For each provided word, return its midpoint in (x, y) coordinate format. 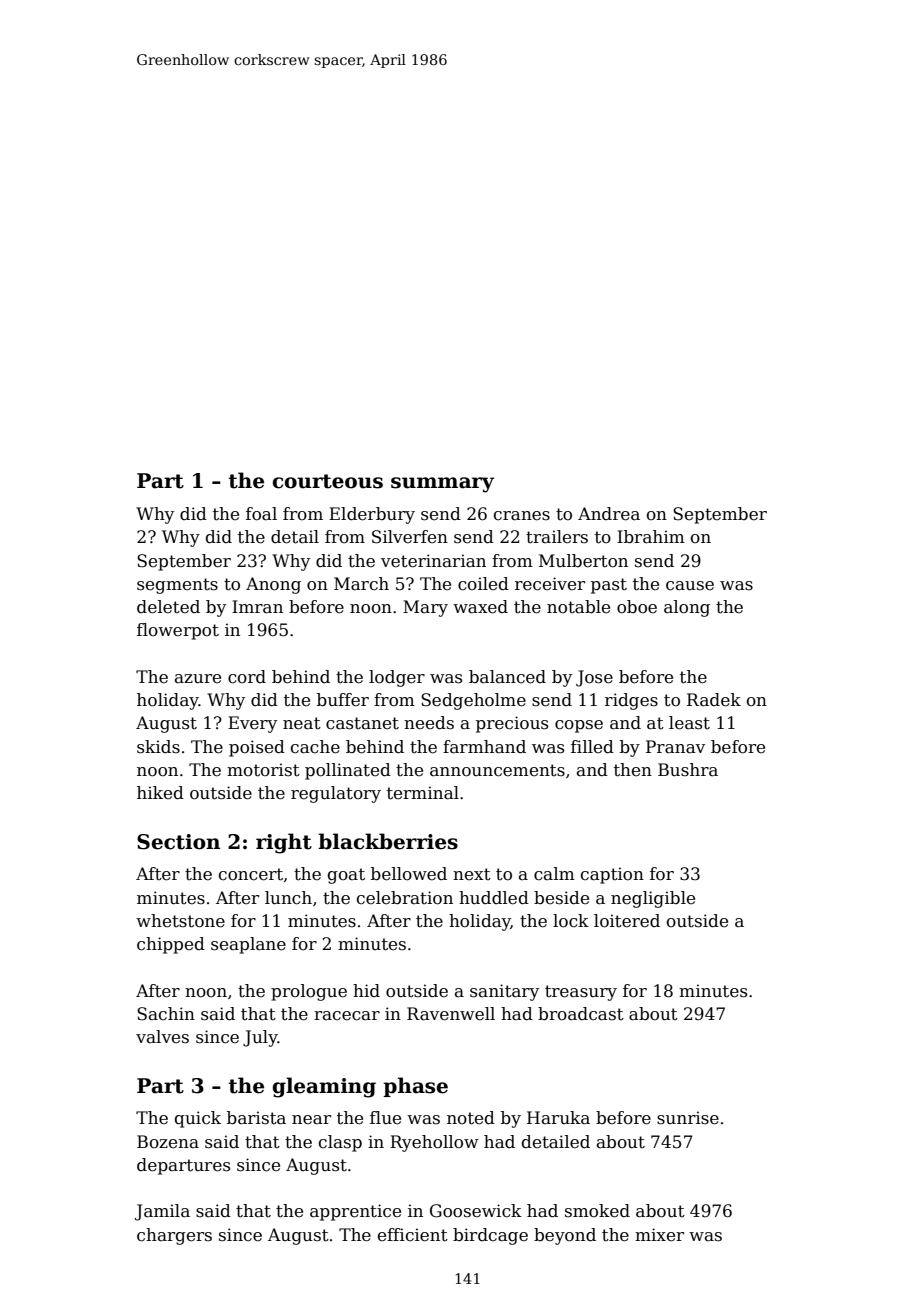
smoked (597, 1211)
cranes (522, 516)
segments (177, 586)
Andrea (609, 514)
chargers (174, 1236)
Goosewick (476, 1211)
